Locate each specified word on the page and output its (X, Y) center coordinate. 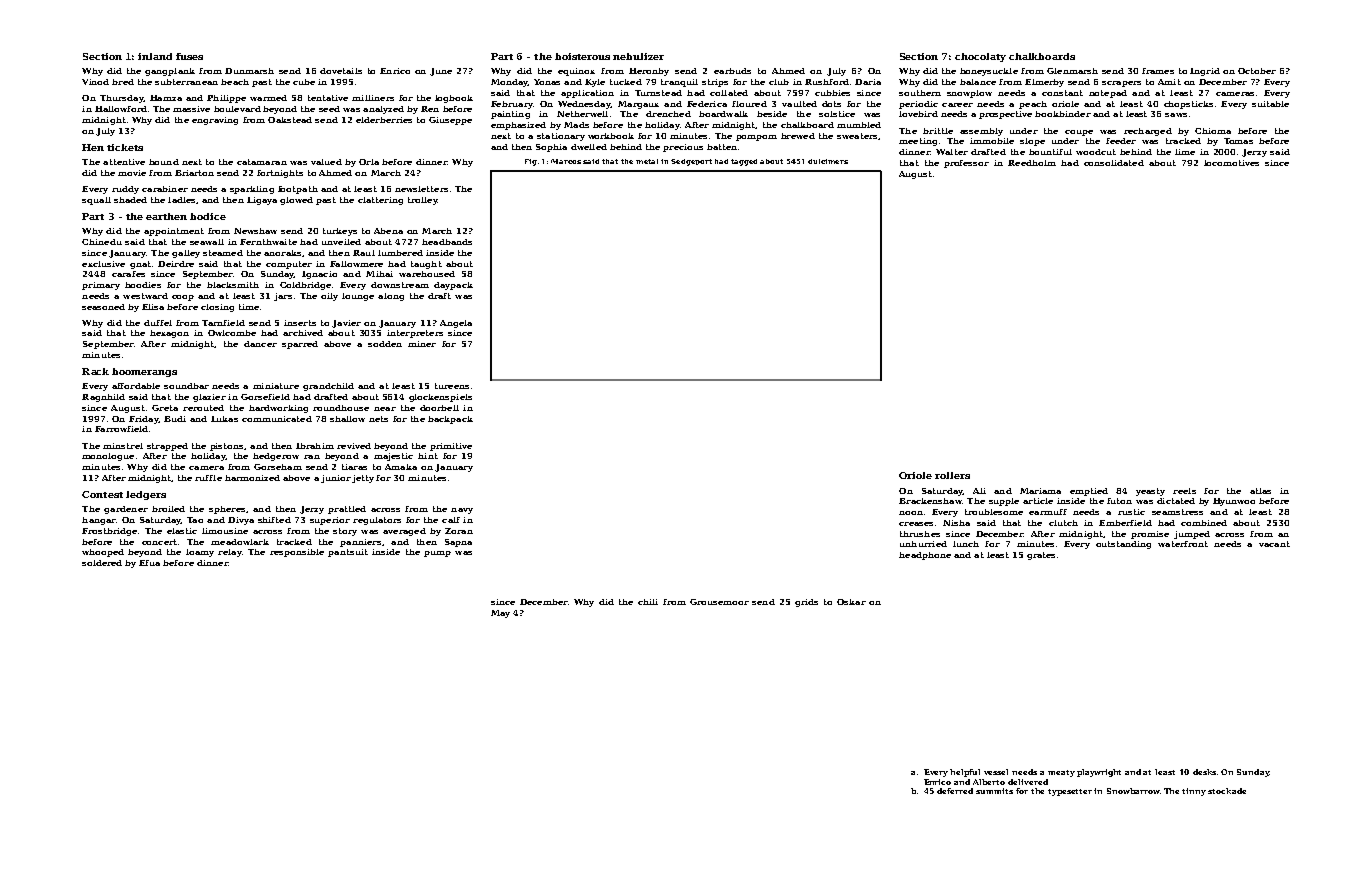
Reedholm (1032, 163)
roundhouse (341, 408)
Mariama (1040, 491)
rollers (952, 475)
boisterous (582, 56)
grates (1041, 556)
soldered (102, 563)
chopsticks (1188, 105)
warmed (268, 98)
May (500, 614)
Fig (531, 162)
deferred (955, 791)
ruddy (125, 190)
